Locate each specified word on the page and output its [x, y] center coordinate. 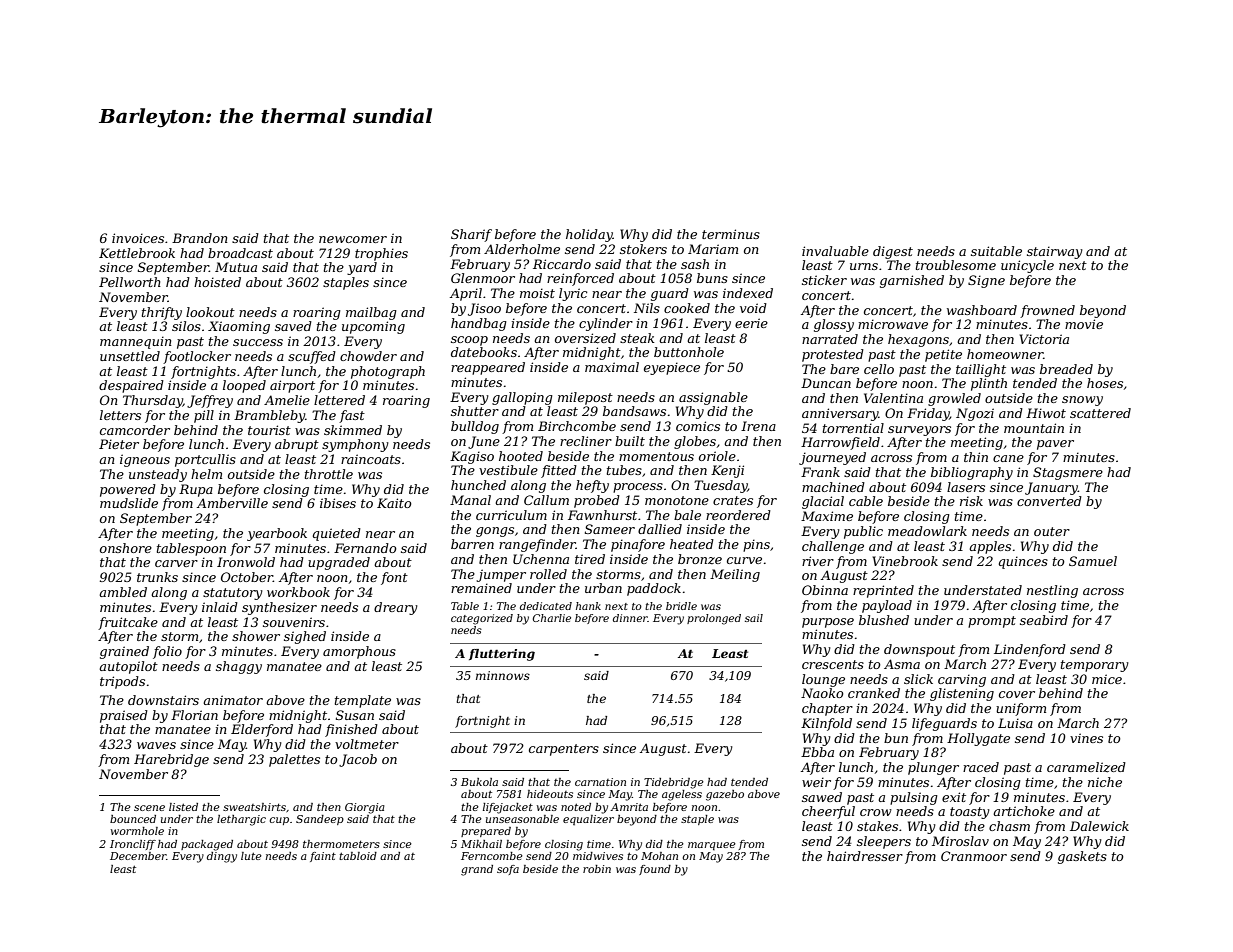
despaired [131, 386]
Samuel [1093, 561]
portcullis [205, 460]
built [630, 441]
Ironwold [246, 562]
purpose [828, 623]
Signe [986, 281]
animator [233, 700]
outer [1052, 531]
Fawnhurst [602, 515]
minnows [503, 675]
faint [323, 857]
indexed [748, 293]
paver [1055, 445]
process [638, 488]
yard [362, 268]
